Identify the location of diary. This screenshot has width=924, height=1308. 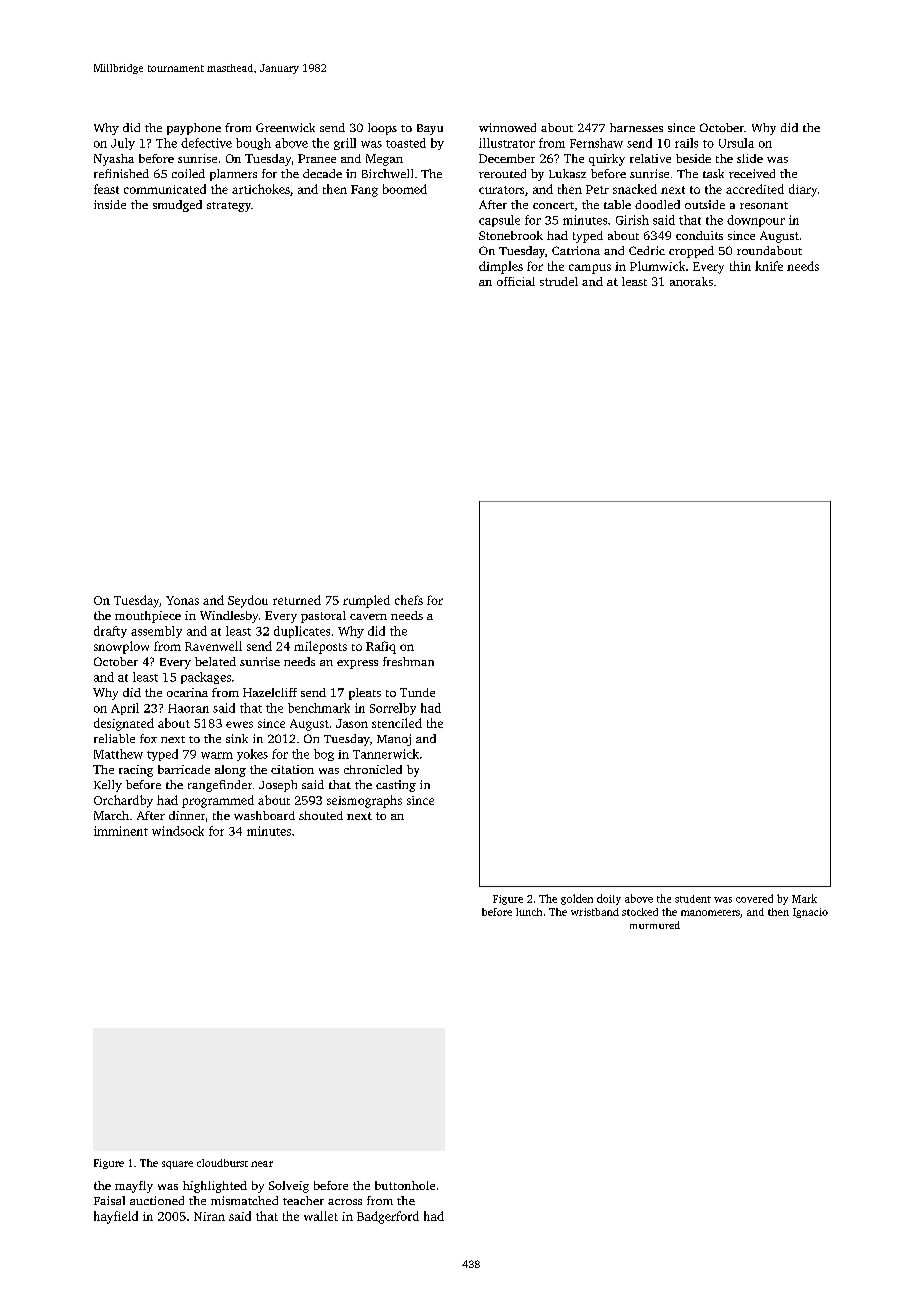
(803, 190).
